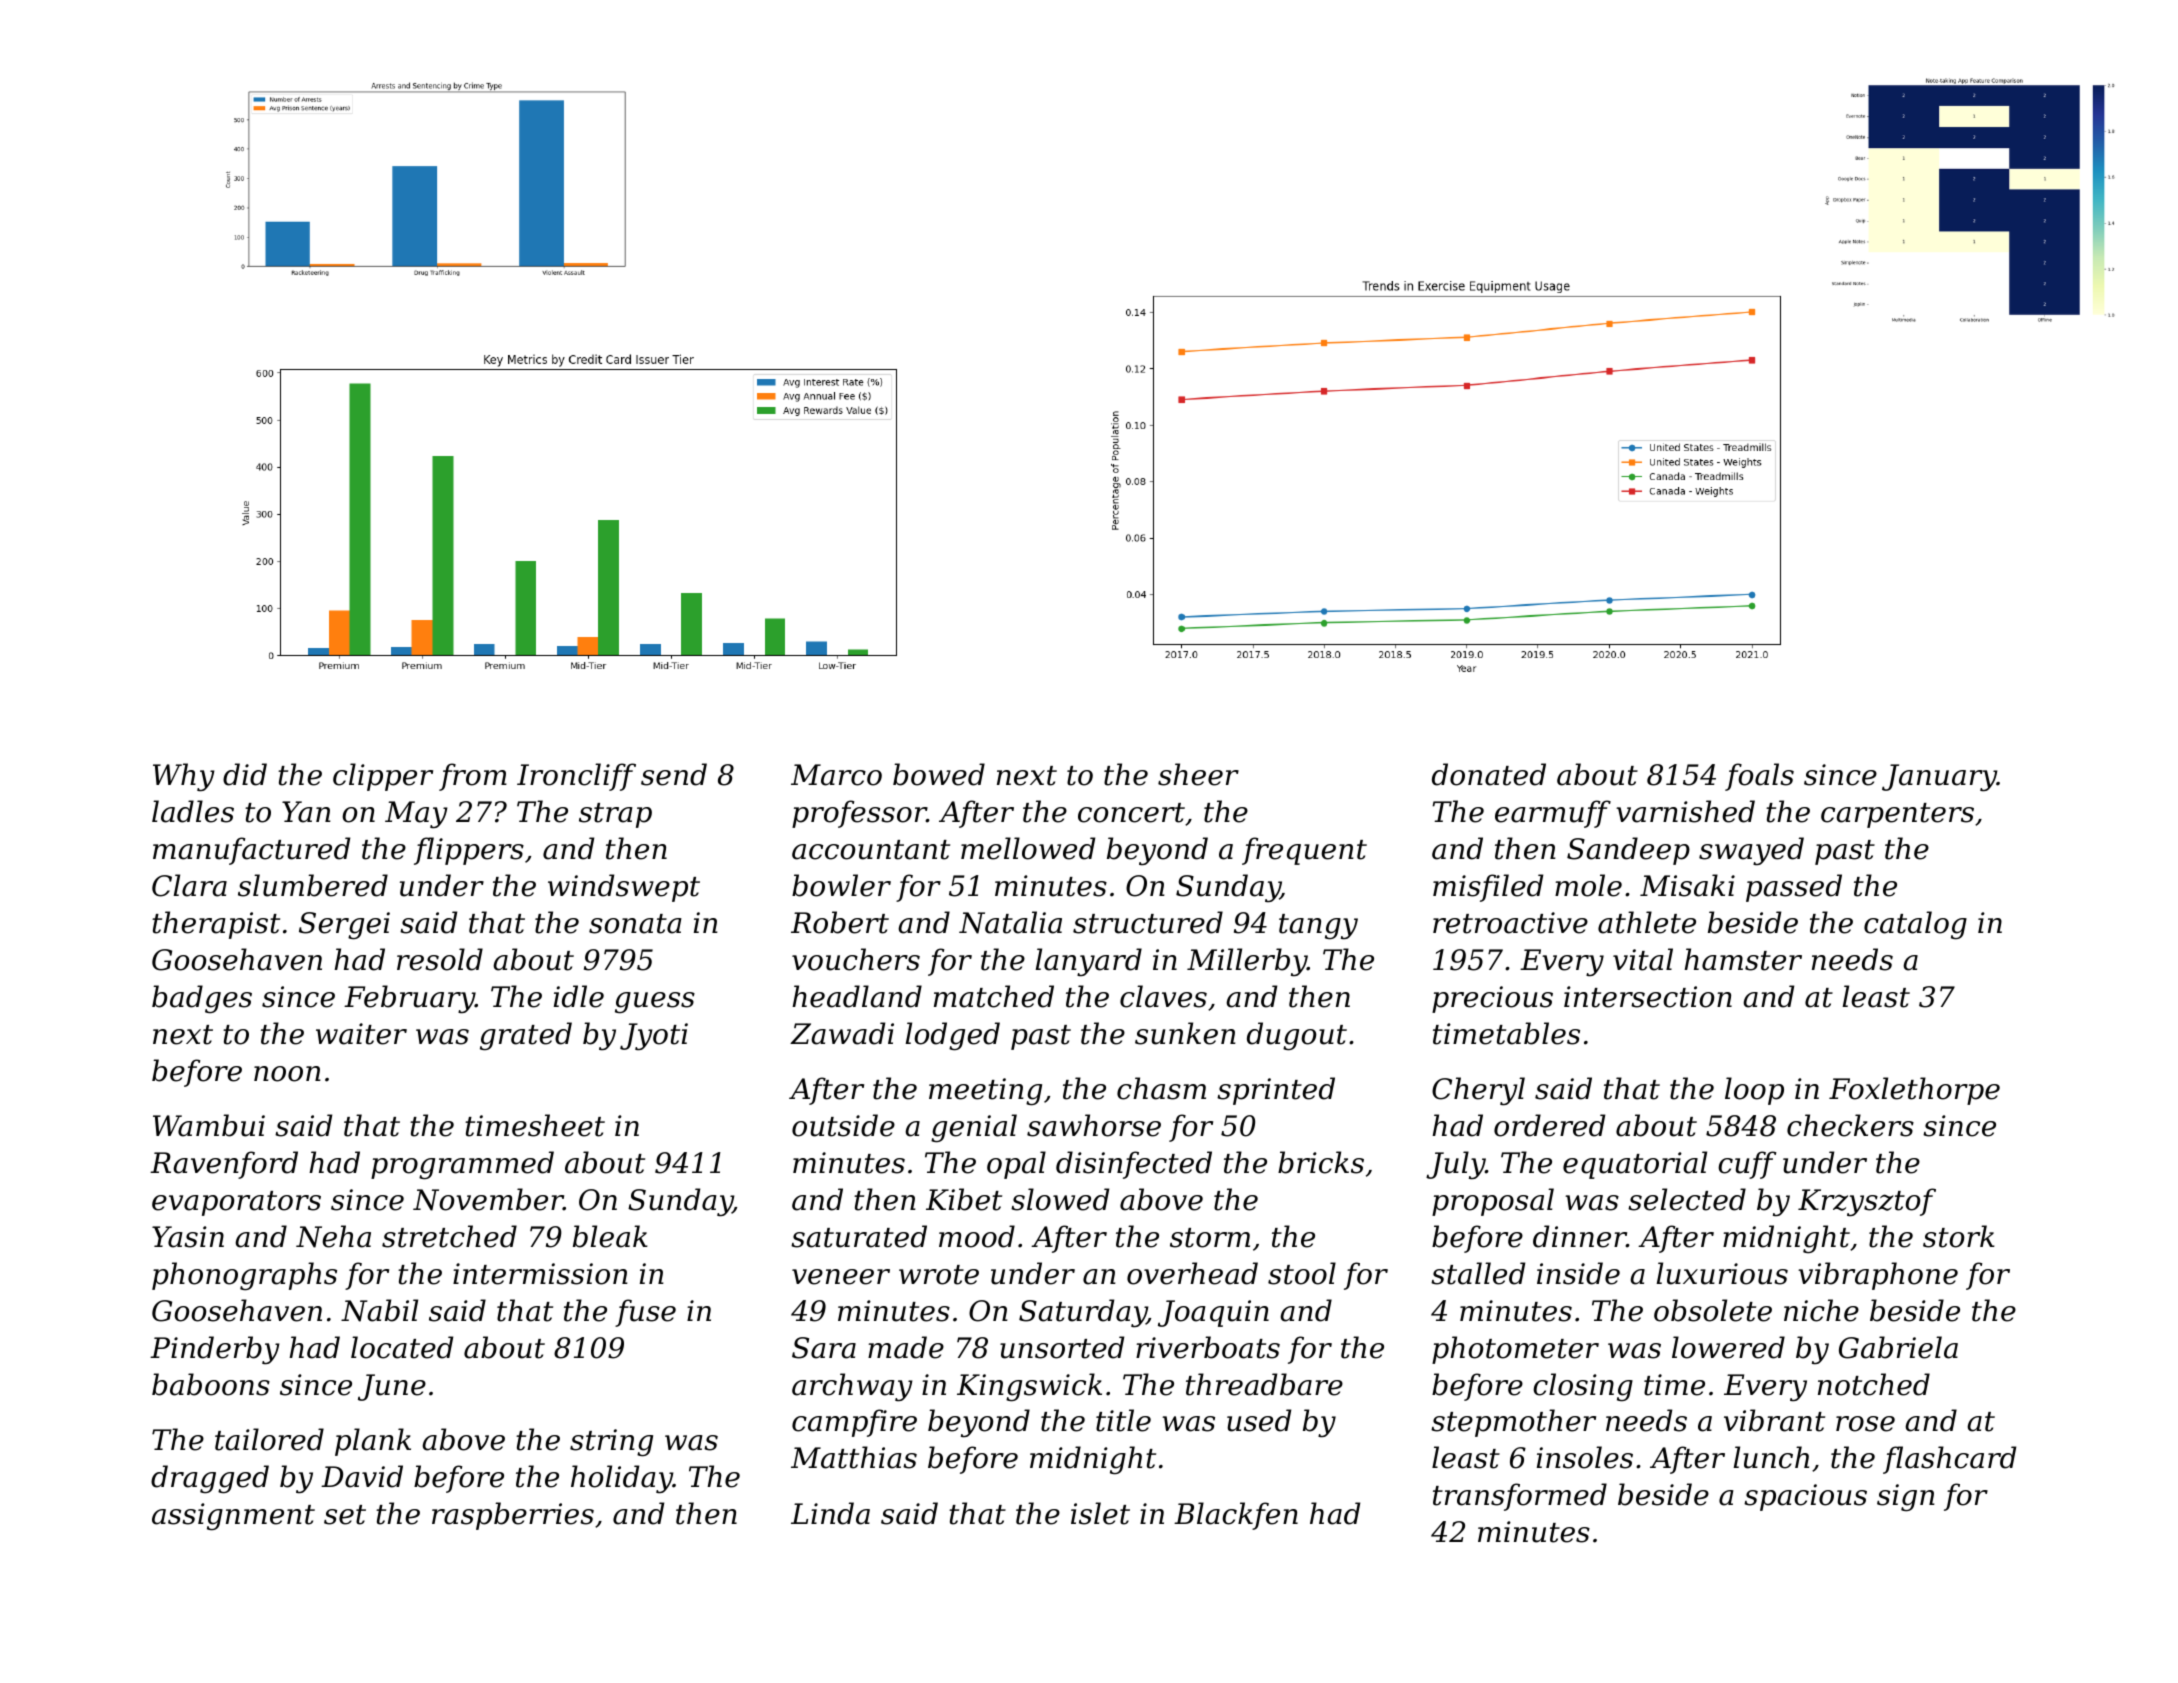 This screenshot has width=2178, height=1683. I want to click on inside, so click(1578, 1273).
